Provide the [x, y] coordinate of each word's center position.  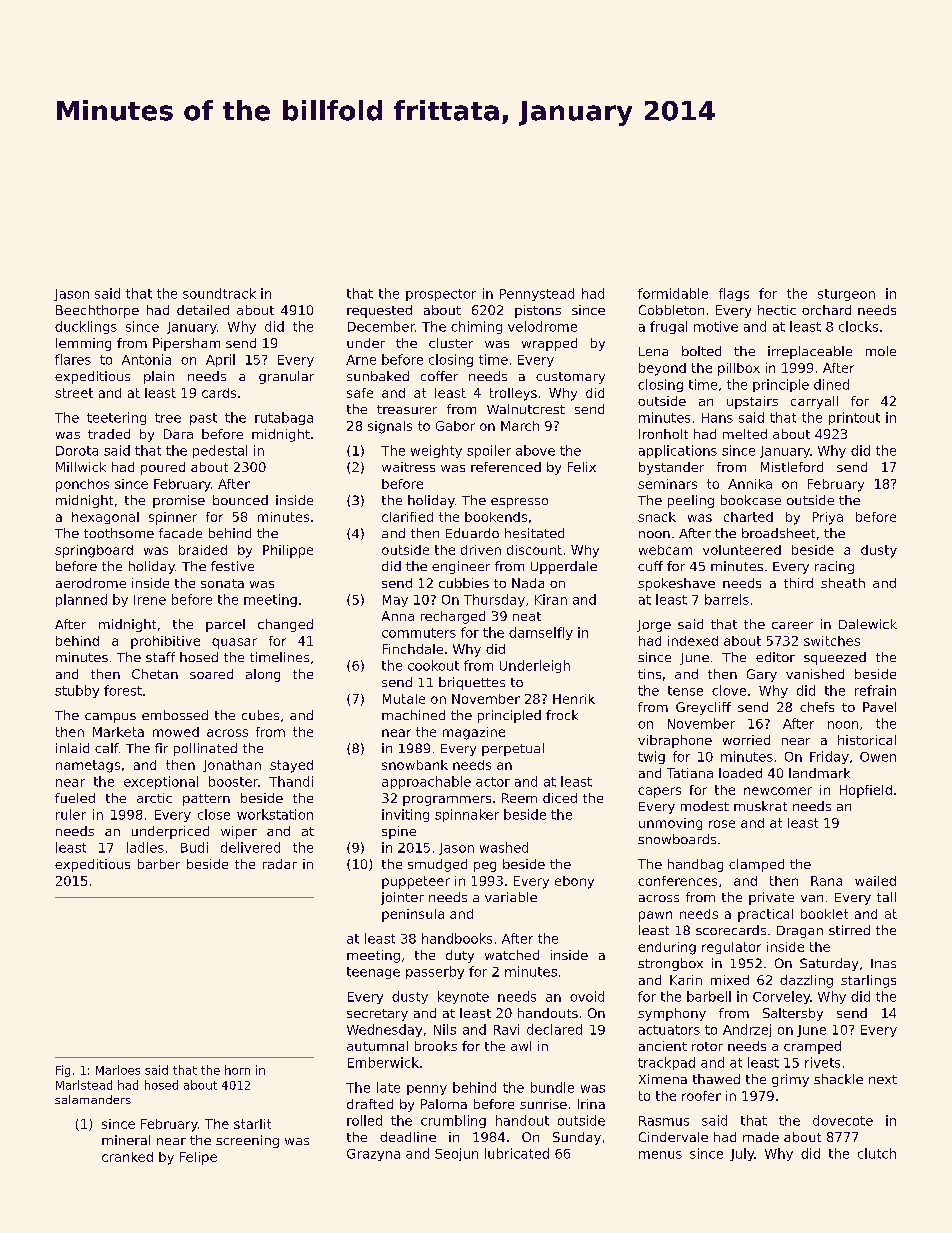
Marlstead [84, 1085]
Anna [398, 616]
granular [286, 377]
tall [886, 897]
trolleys [513, 394]
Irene [150, 600]
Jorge [654, 626]
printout [854, 418]
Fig [63, 1071]
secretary [377, 1015]
